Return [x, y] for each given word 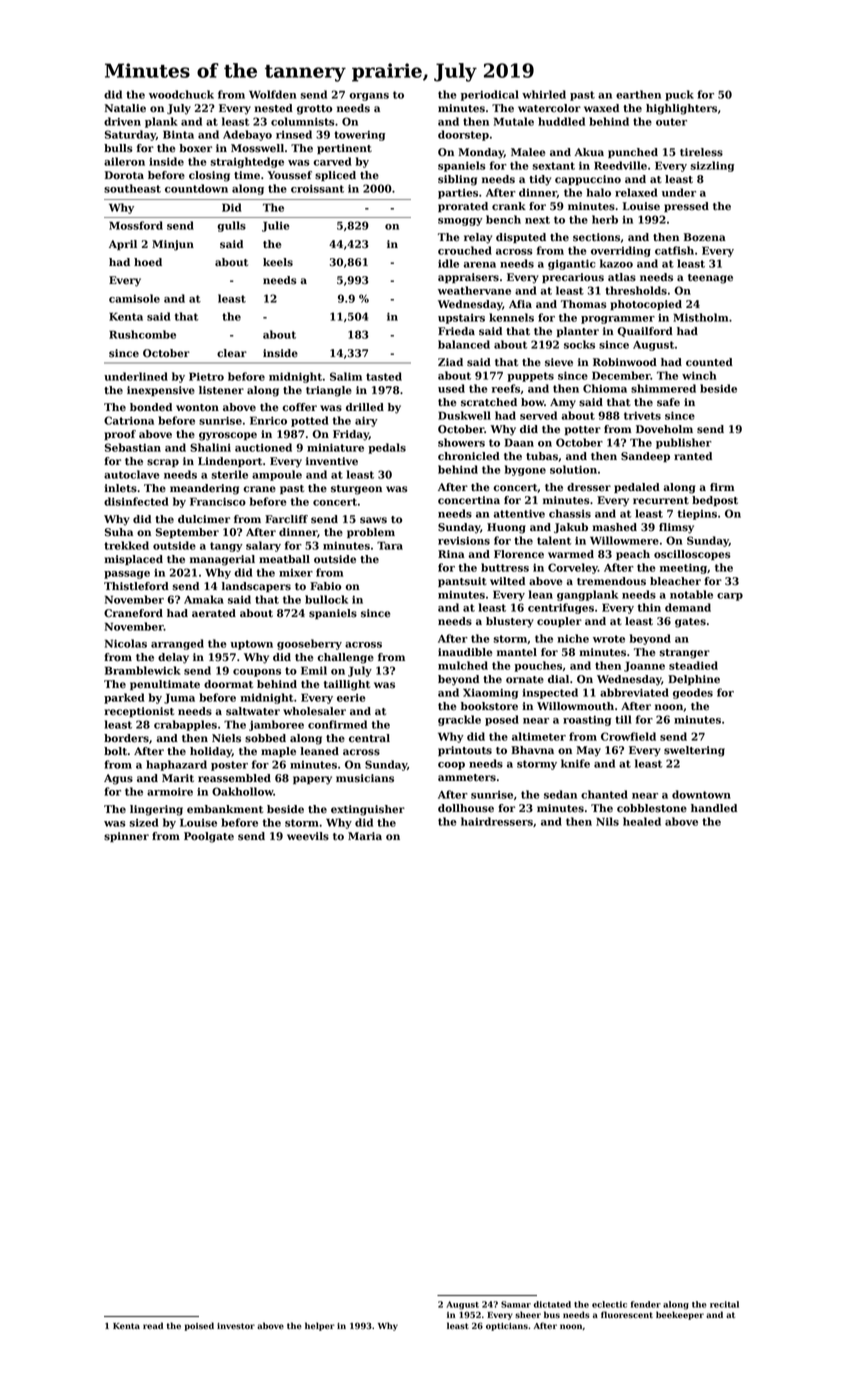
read [153, 1325]
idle [448, 263]
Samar [516, 1304]
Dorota [124, 175]
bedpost [715, 501]
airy [366, 421]
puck [679, 95]
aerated [214, 613]
